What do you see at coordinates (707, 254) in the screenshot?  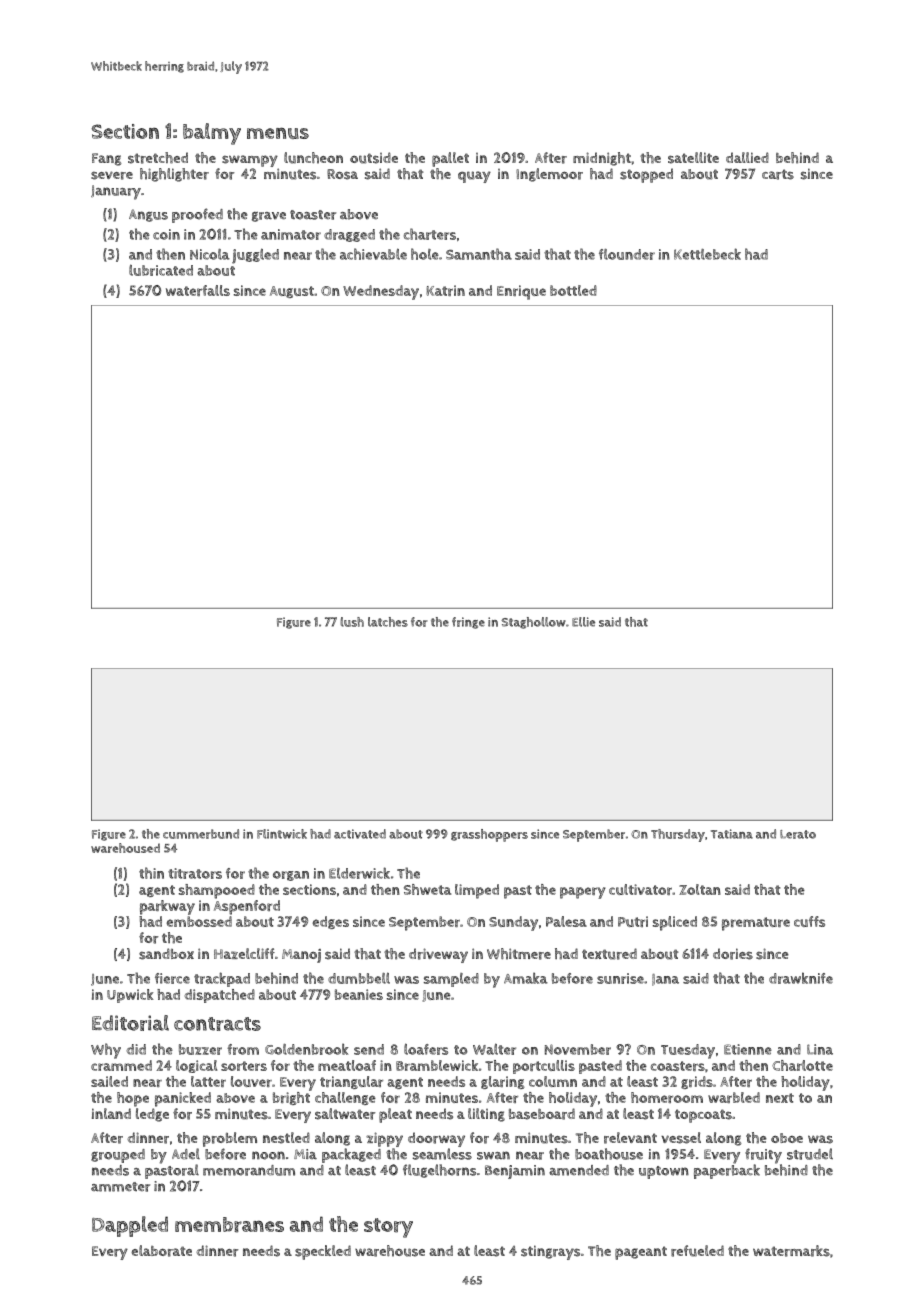 I see `Kettlebeck` at bounding box center [707, 254].
